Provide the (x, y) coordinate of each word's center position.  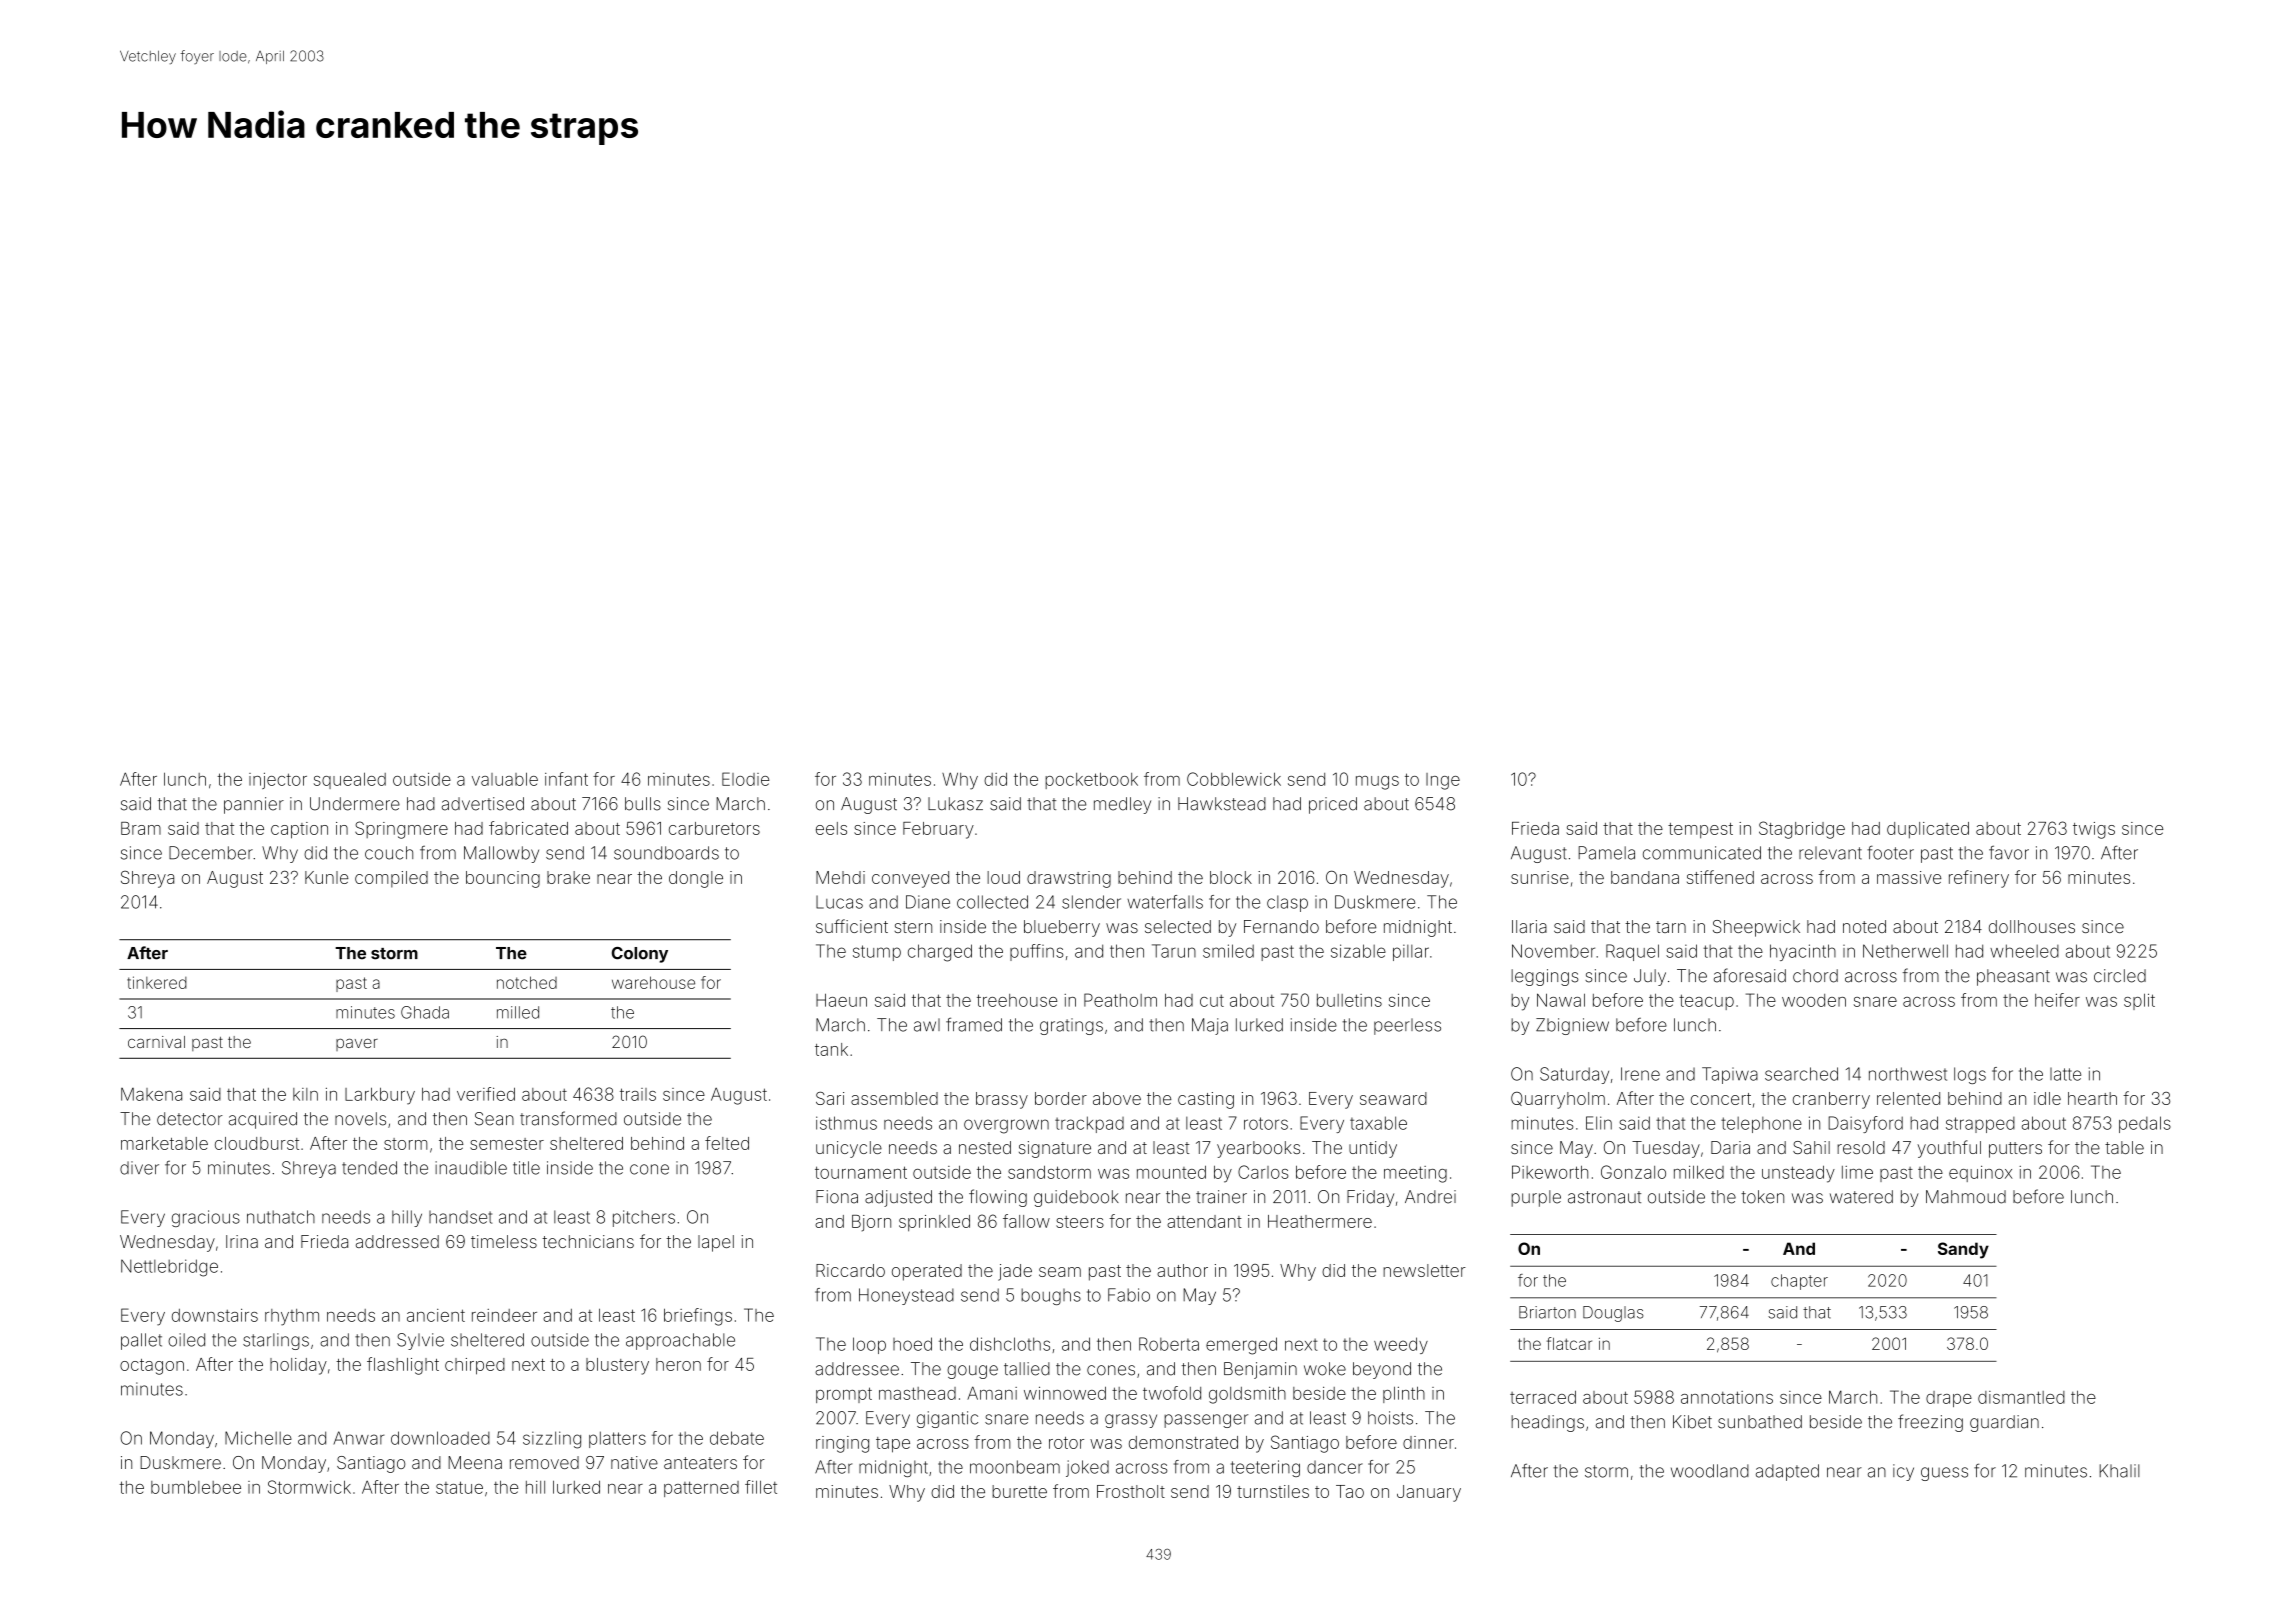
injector (278, 780)
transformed (568, 1118)
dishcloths (1010, 1344)
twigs (2094, 830)
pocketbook (1091, 781)
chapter (1799, 1282)
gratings (1071, 1026)
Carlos (1263, 1172)
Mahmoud (1966, 1197)
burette (1019, 1491)
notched (527, 982)
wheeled (2024, 951)
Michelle (258, 1438)
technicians (588, 1241)
